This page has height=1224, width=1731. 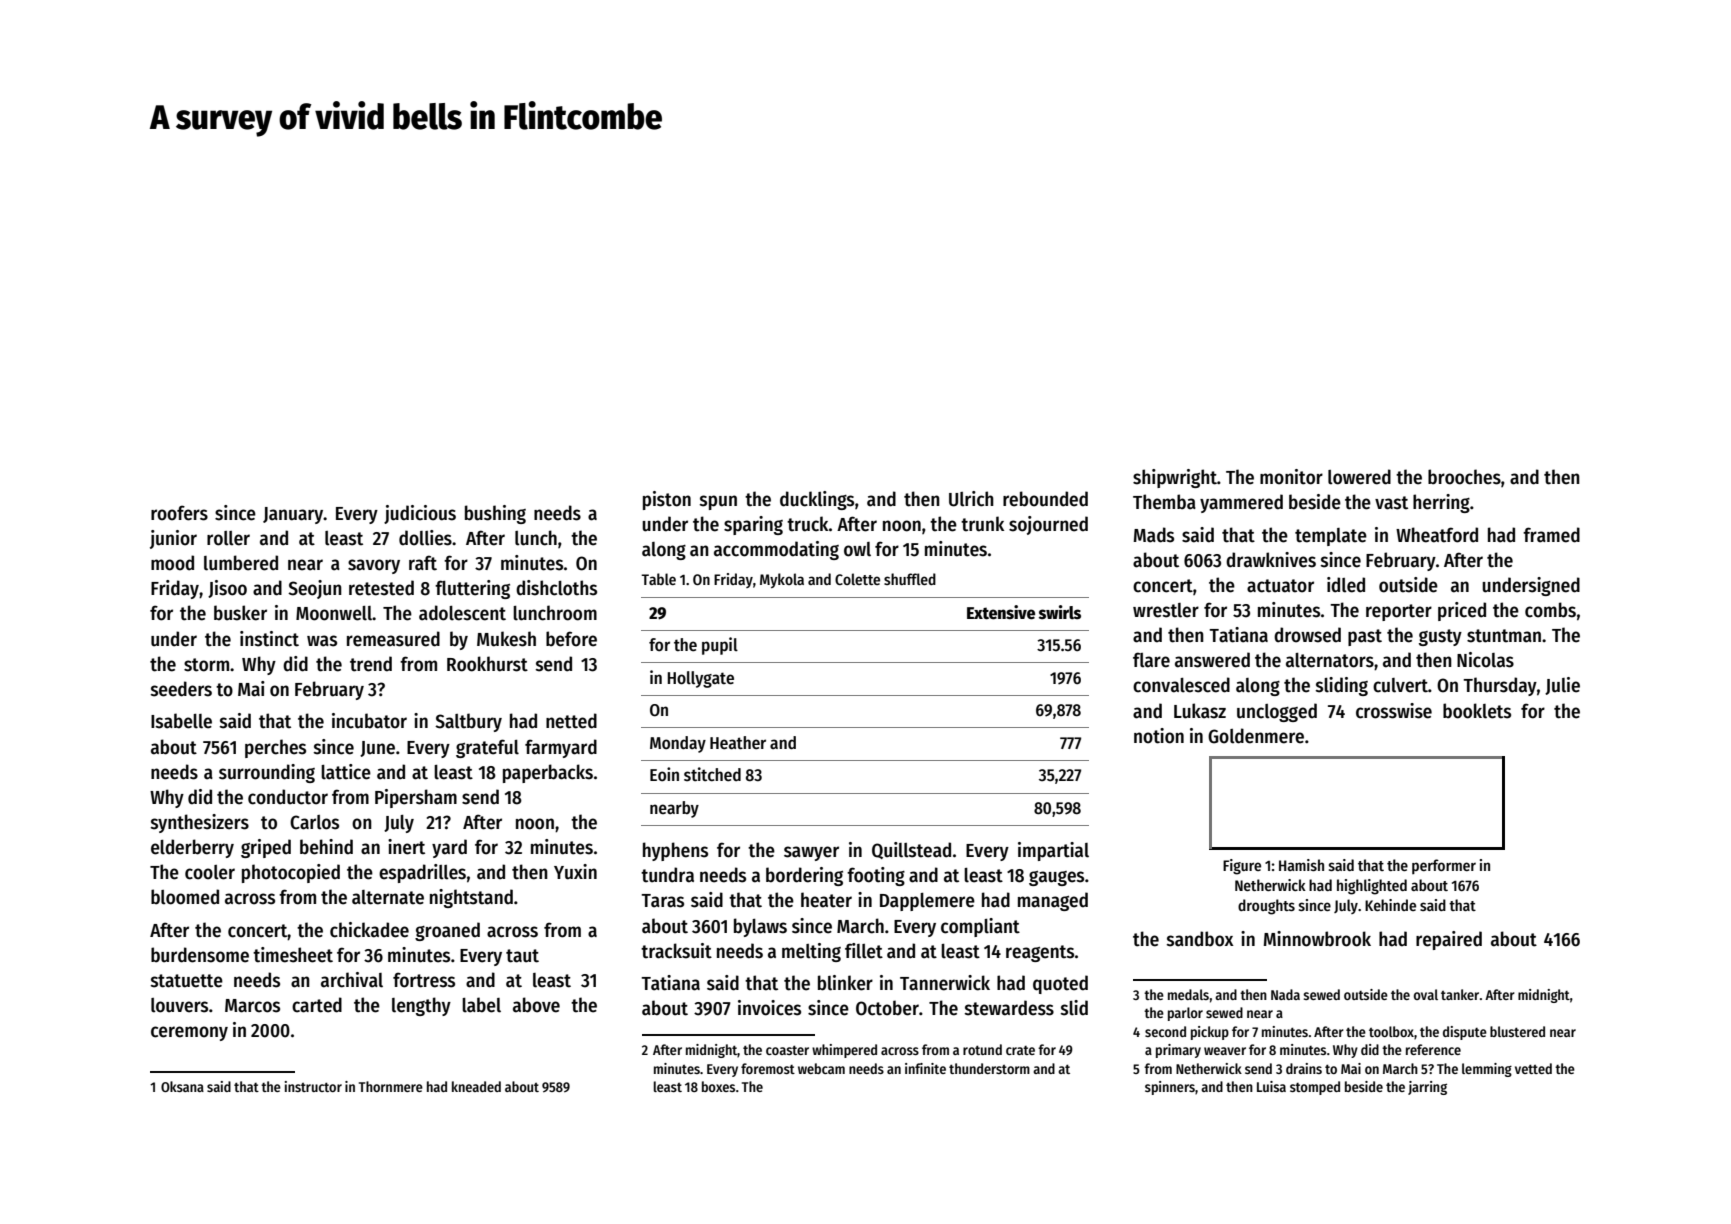 I want to click on performer, so click(x=1444, y=866).
